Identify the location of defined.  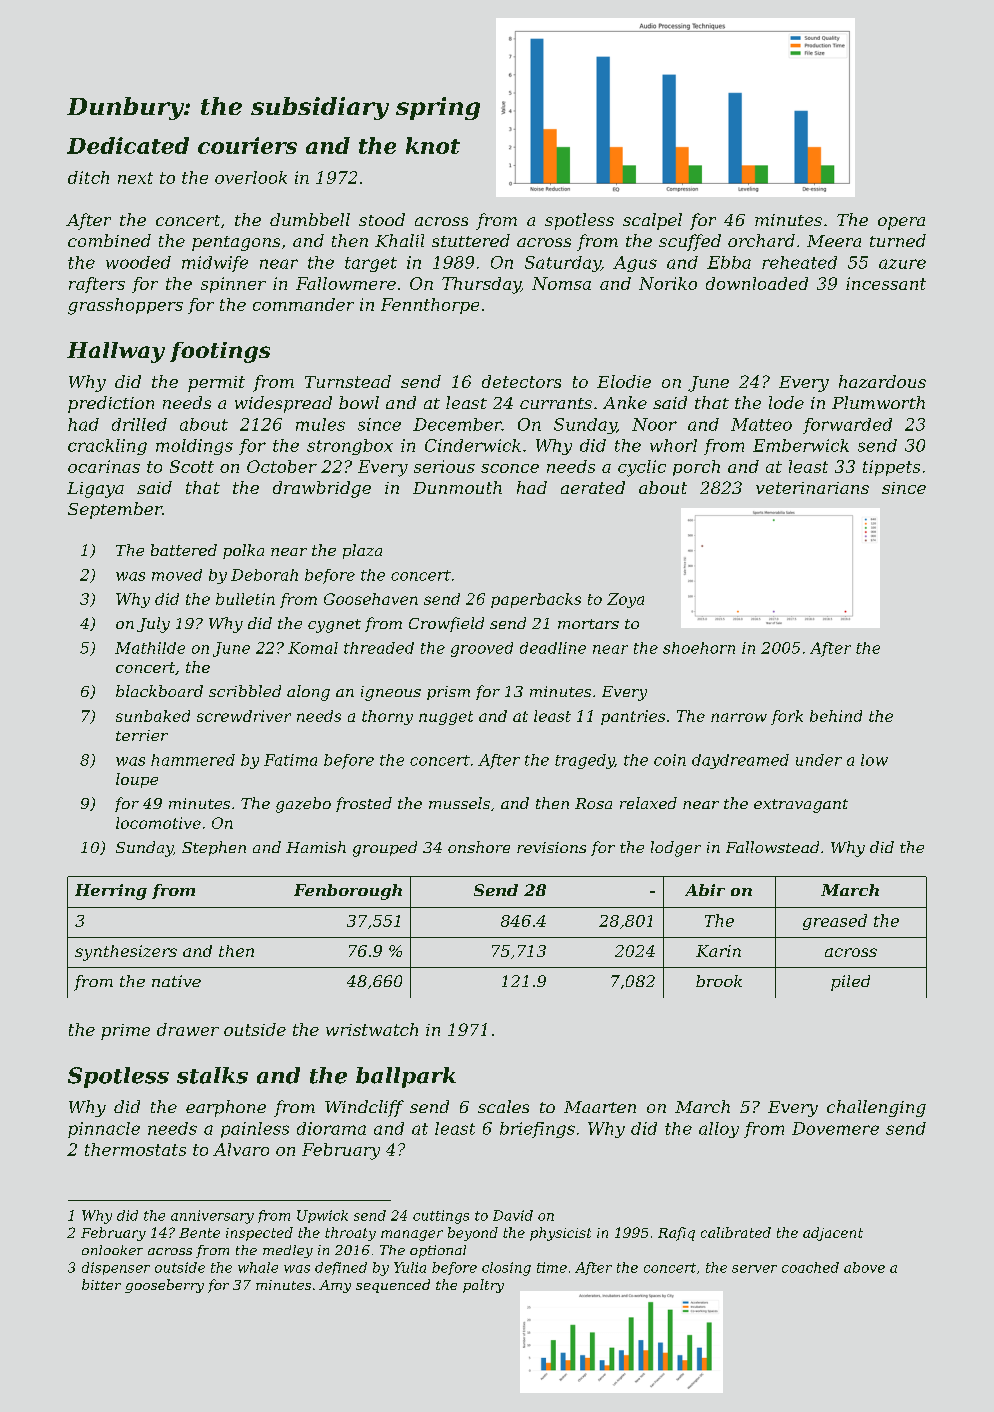
(341, 1268).
